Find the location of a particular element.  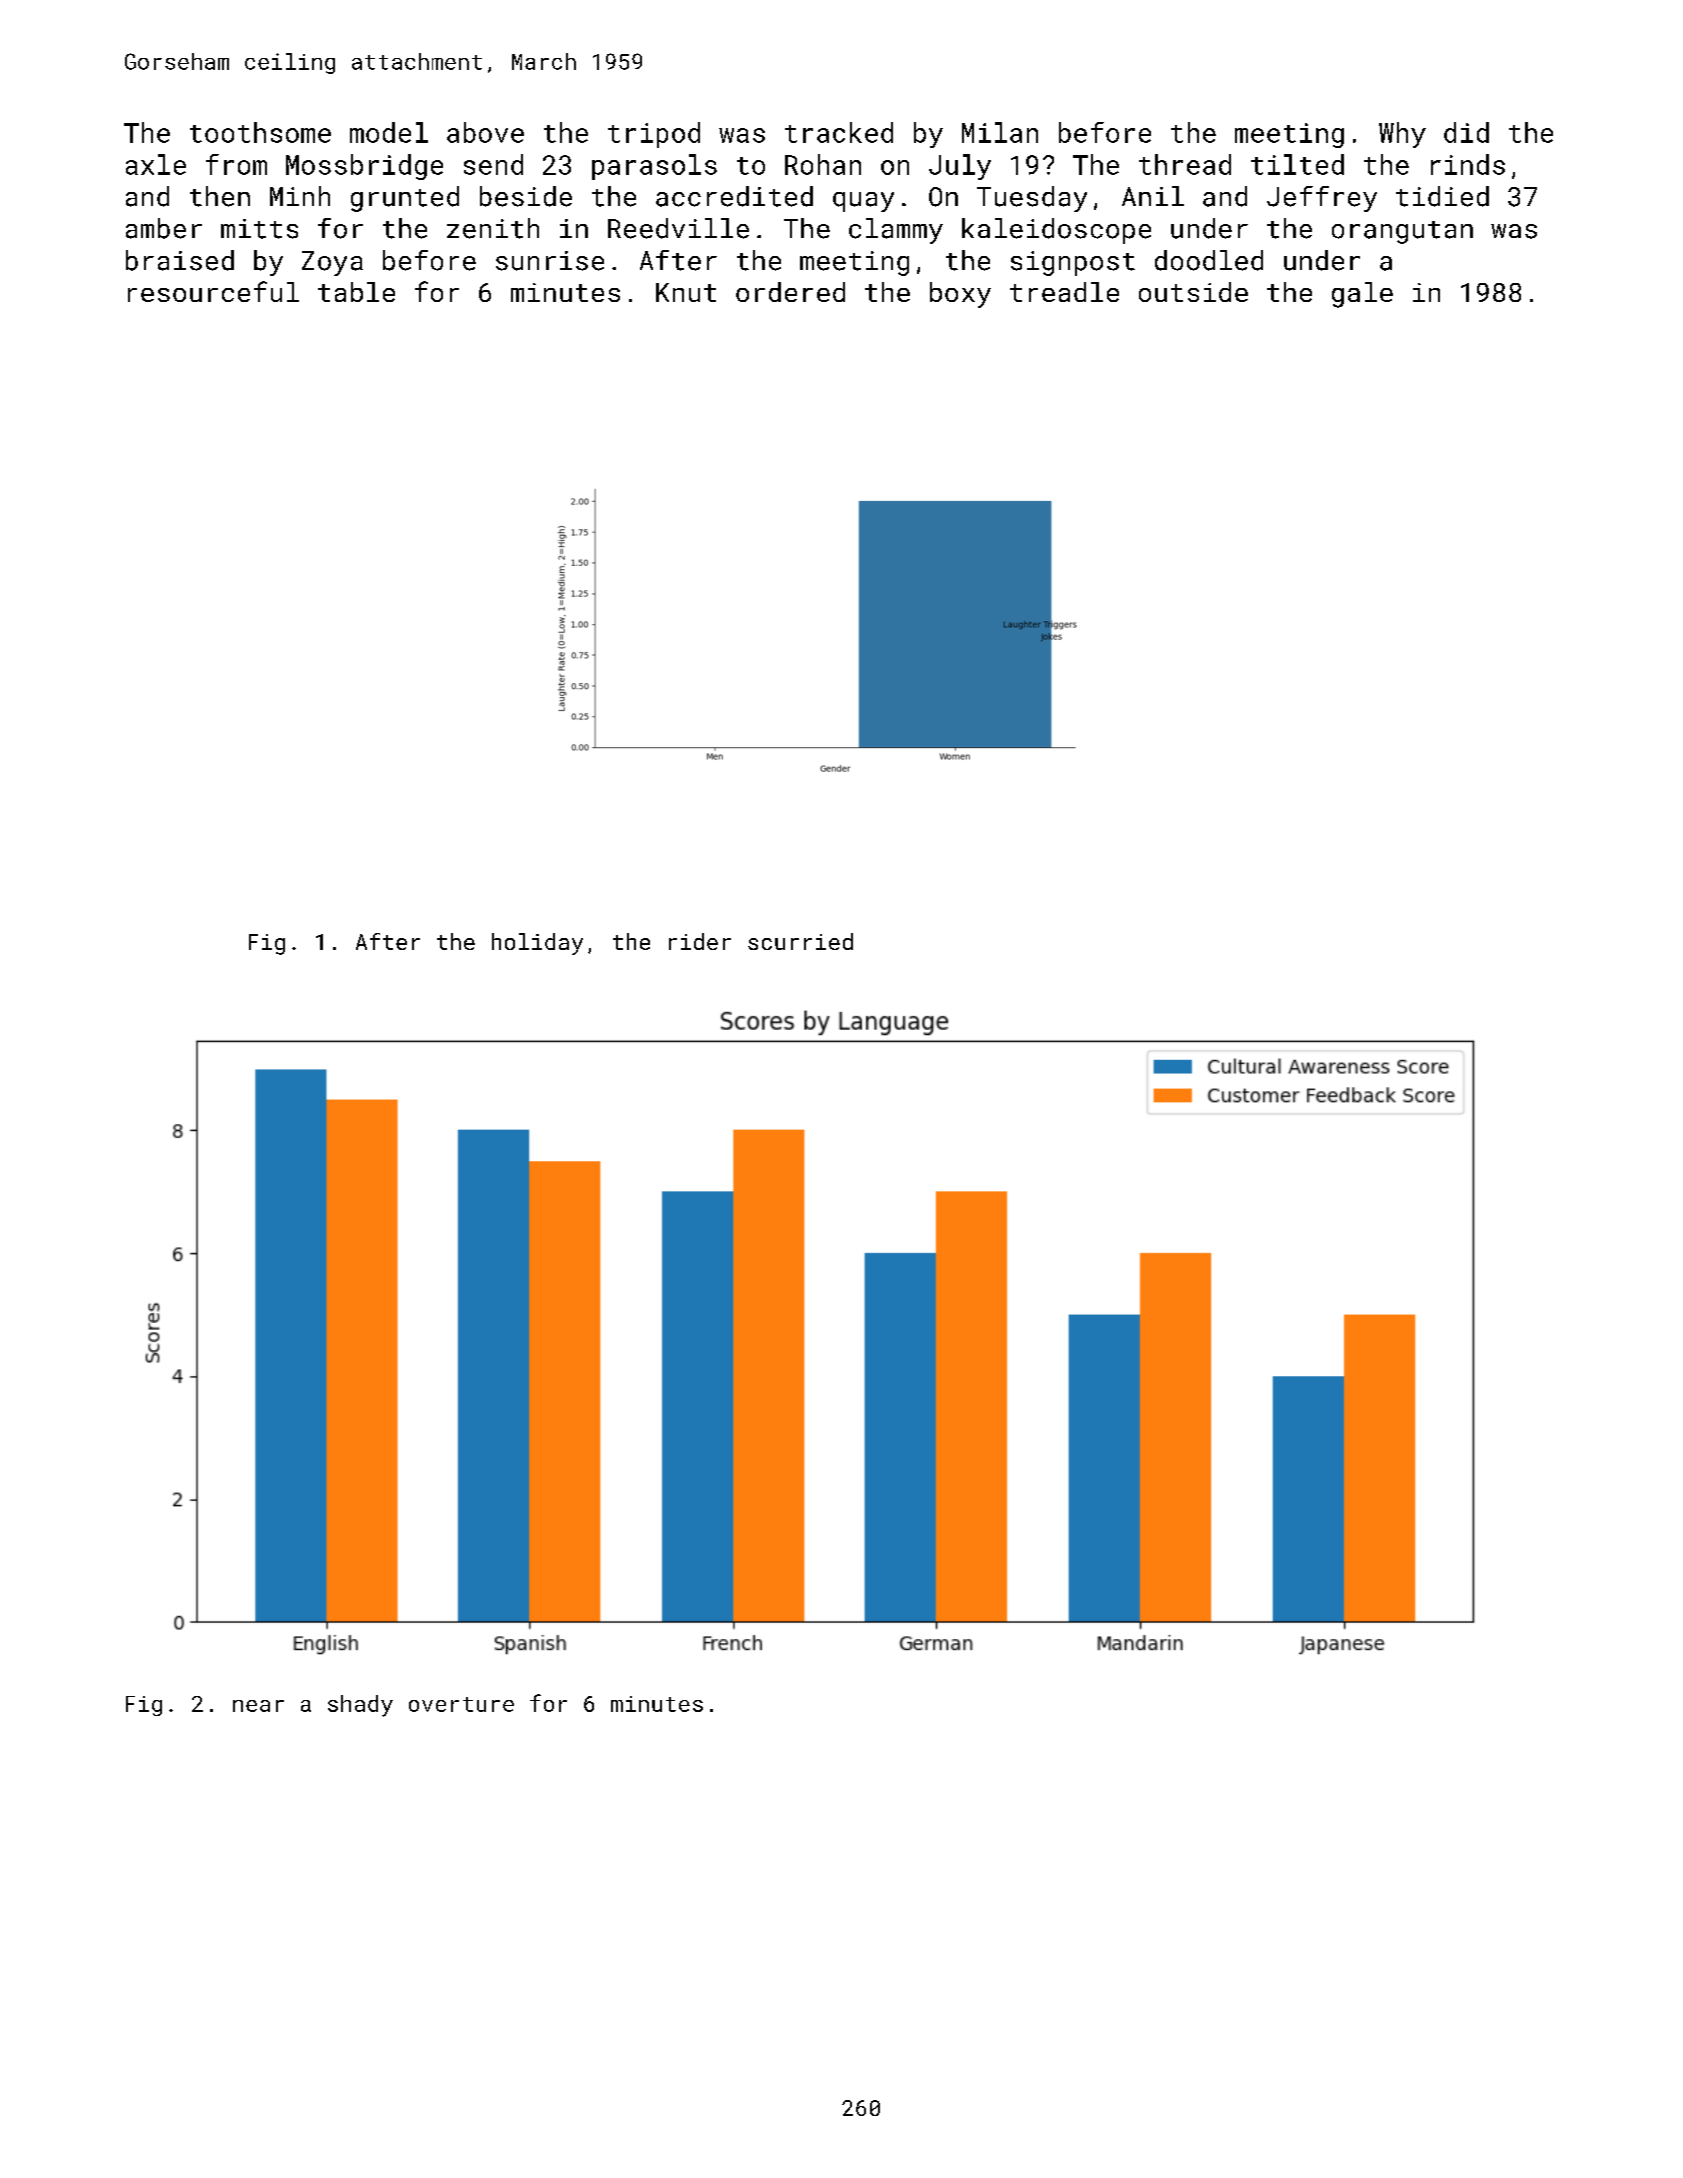

did is located at coordinates (1466, 132).
